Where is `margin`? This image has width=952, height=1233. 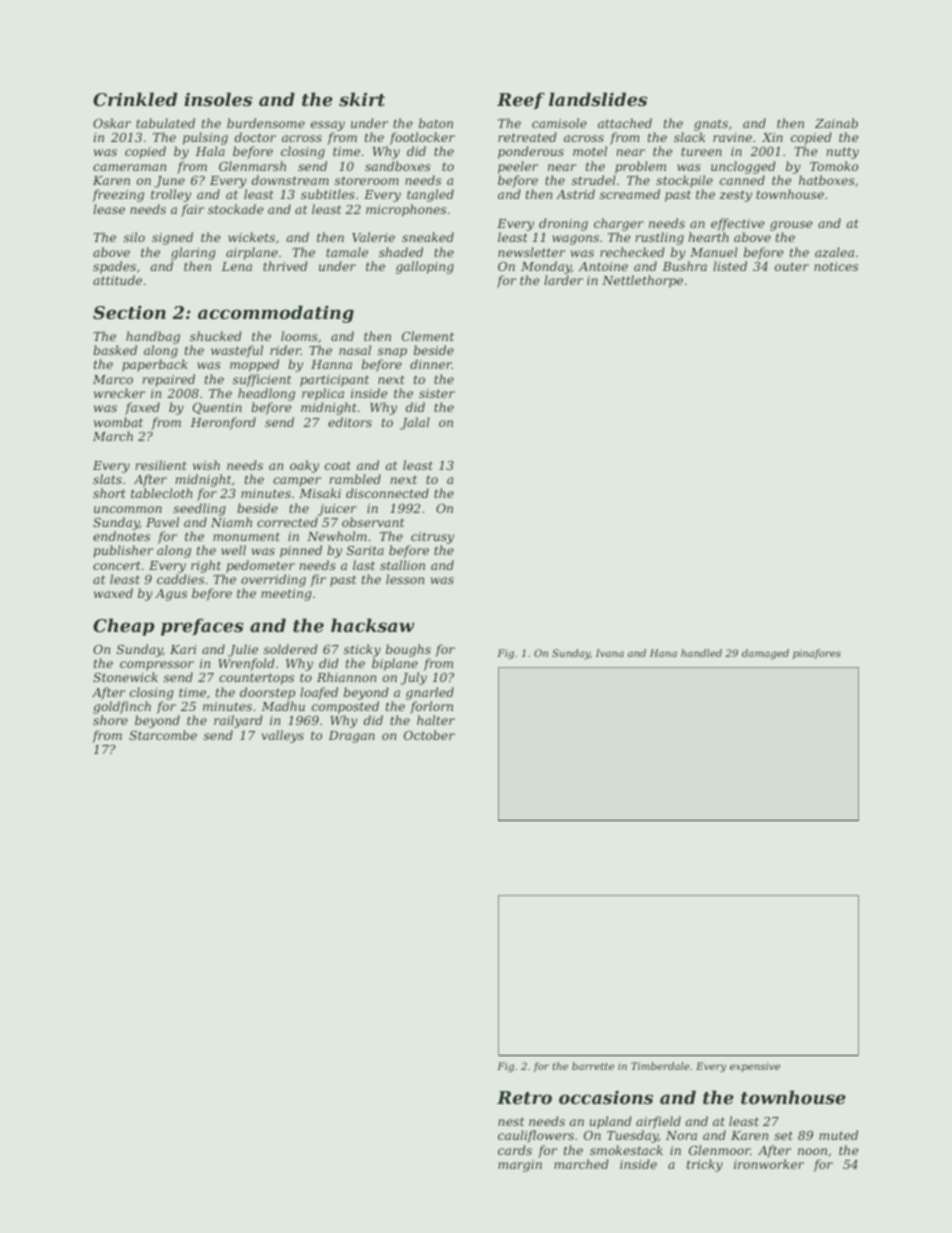
margin is located at coordinates (520, 1166).
